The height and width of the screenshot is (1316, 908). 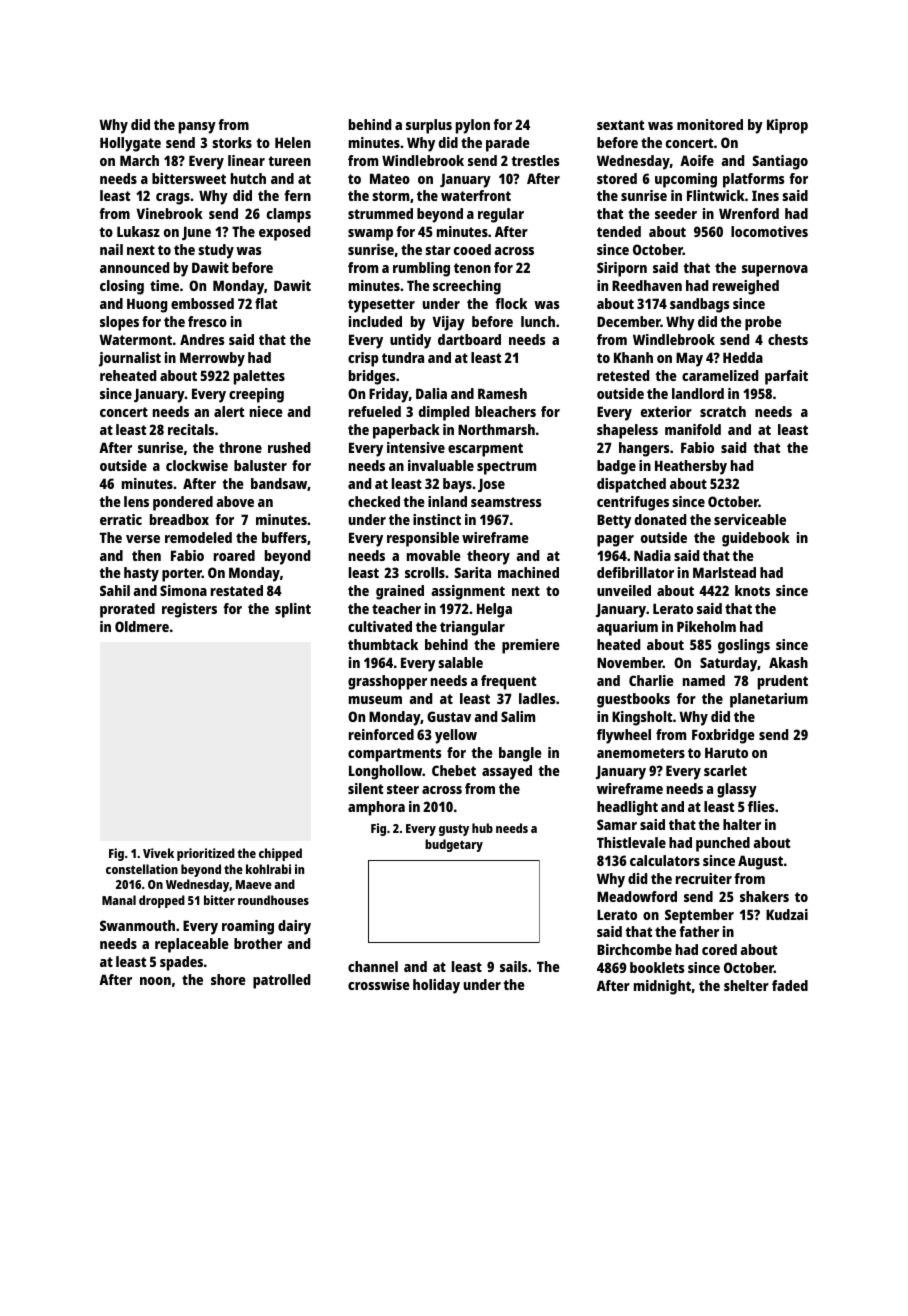 I want to click on rushed, so click(x=289, y=447).
